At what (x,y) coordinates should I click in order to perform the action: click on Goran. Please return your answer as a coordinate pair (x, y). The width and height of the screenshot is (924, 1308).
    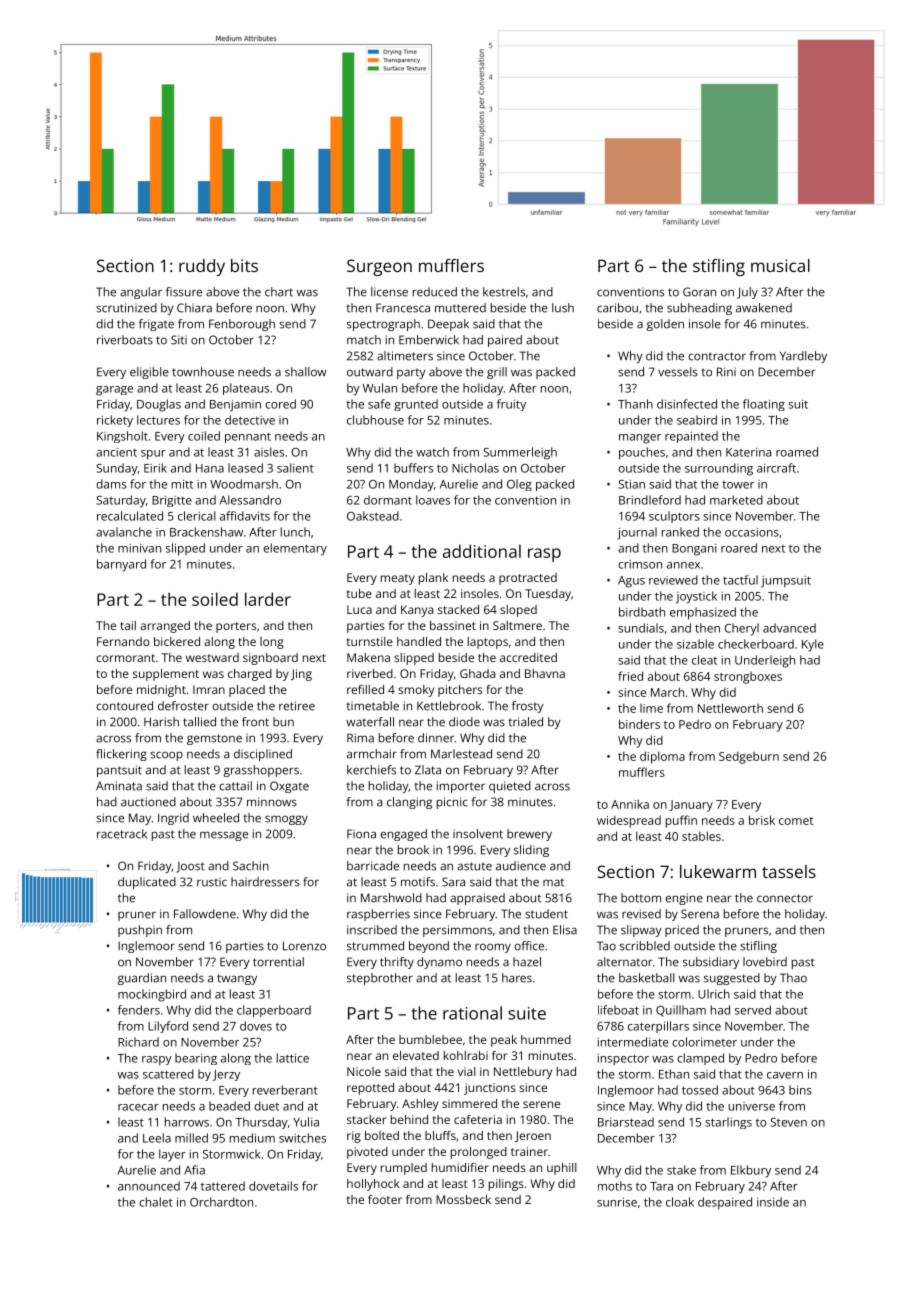
    Looking at the image, I should click on (699, 292).
